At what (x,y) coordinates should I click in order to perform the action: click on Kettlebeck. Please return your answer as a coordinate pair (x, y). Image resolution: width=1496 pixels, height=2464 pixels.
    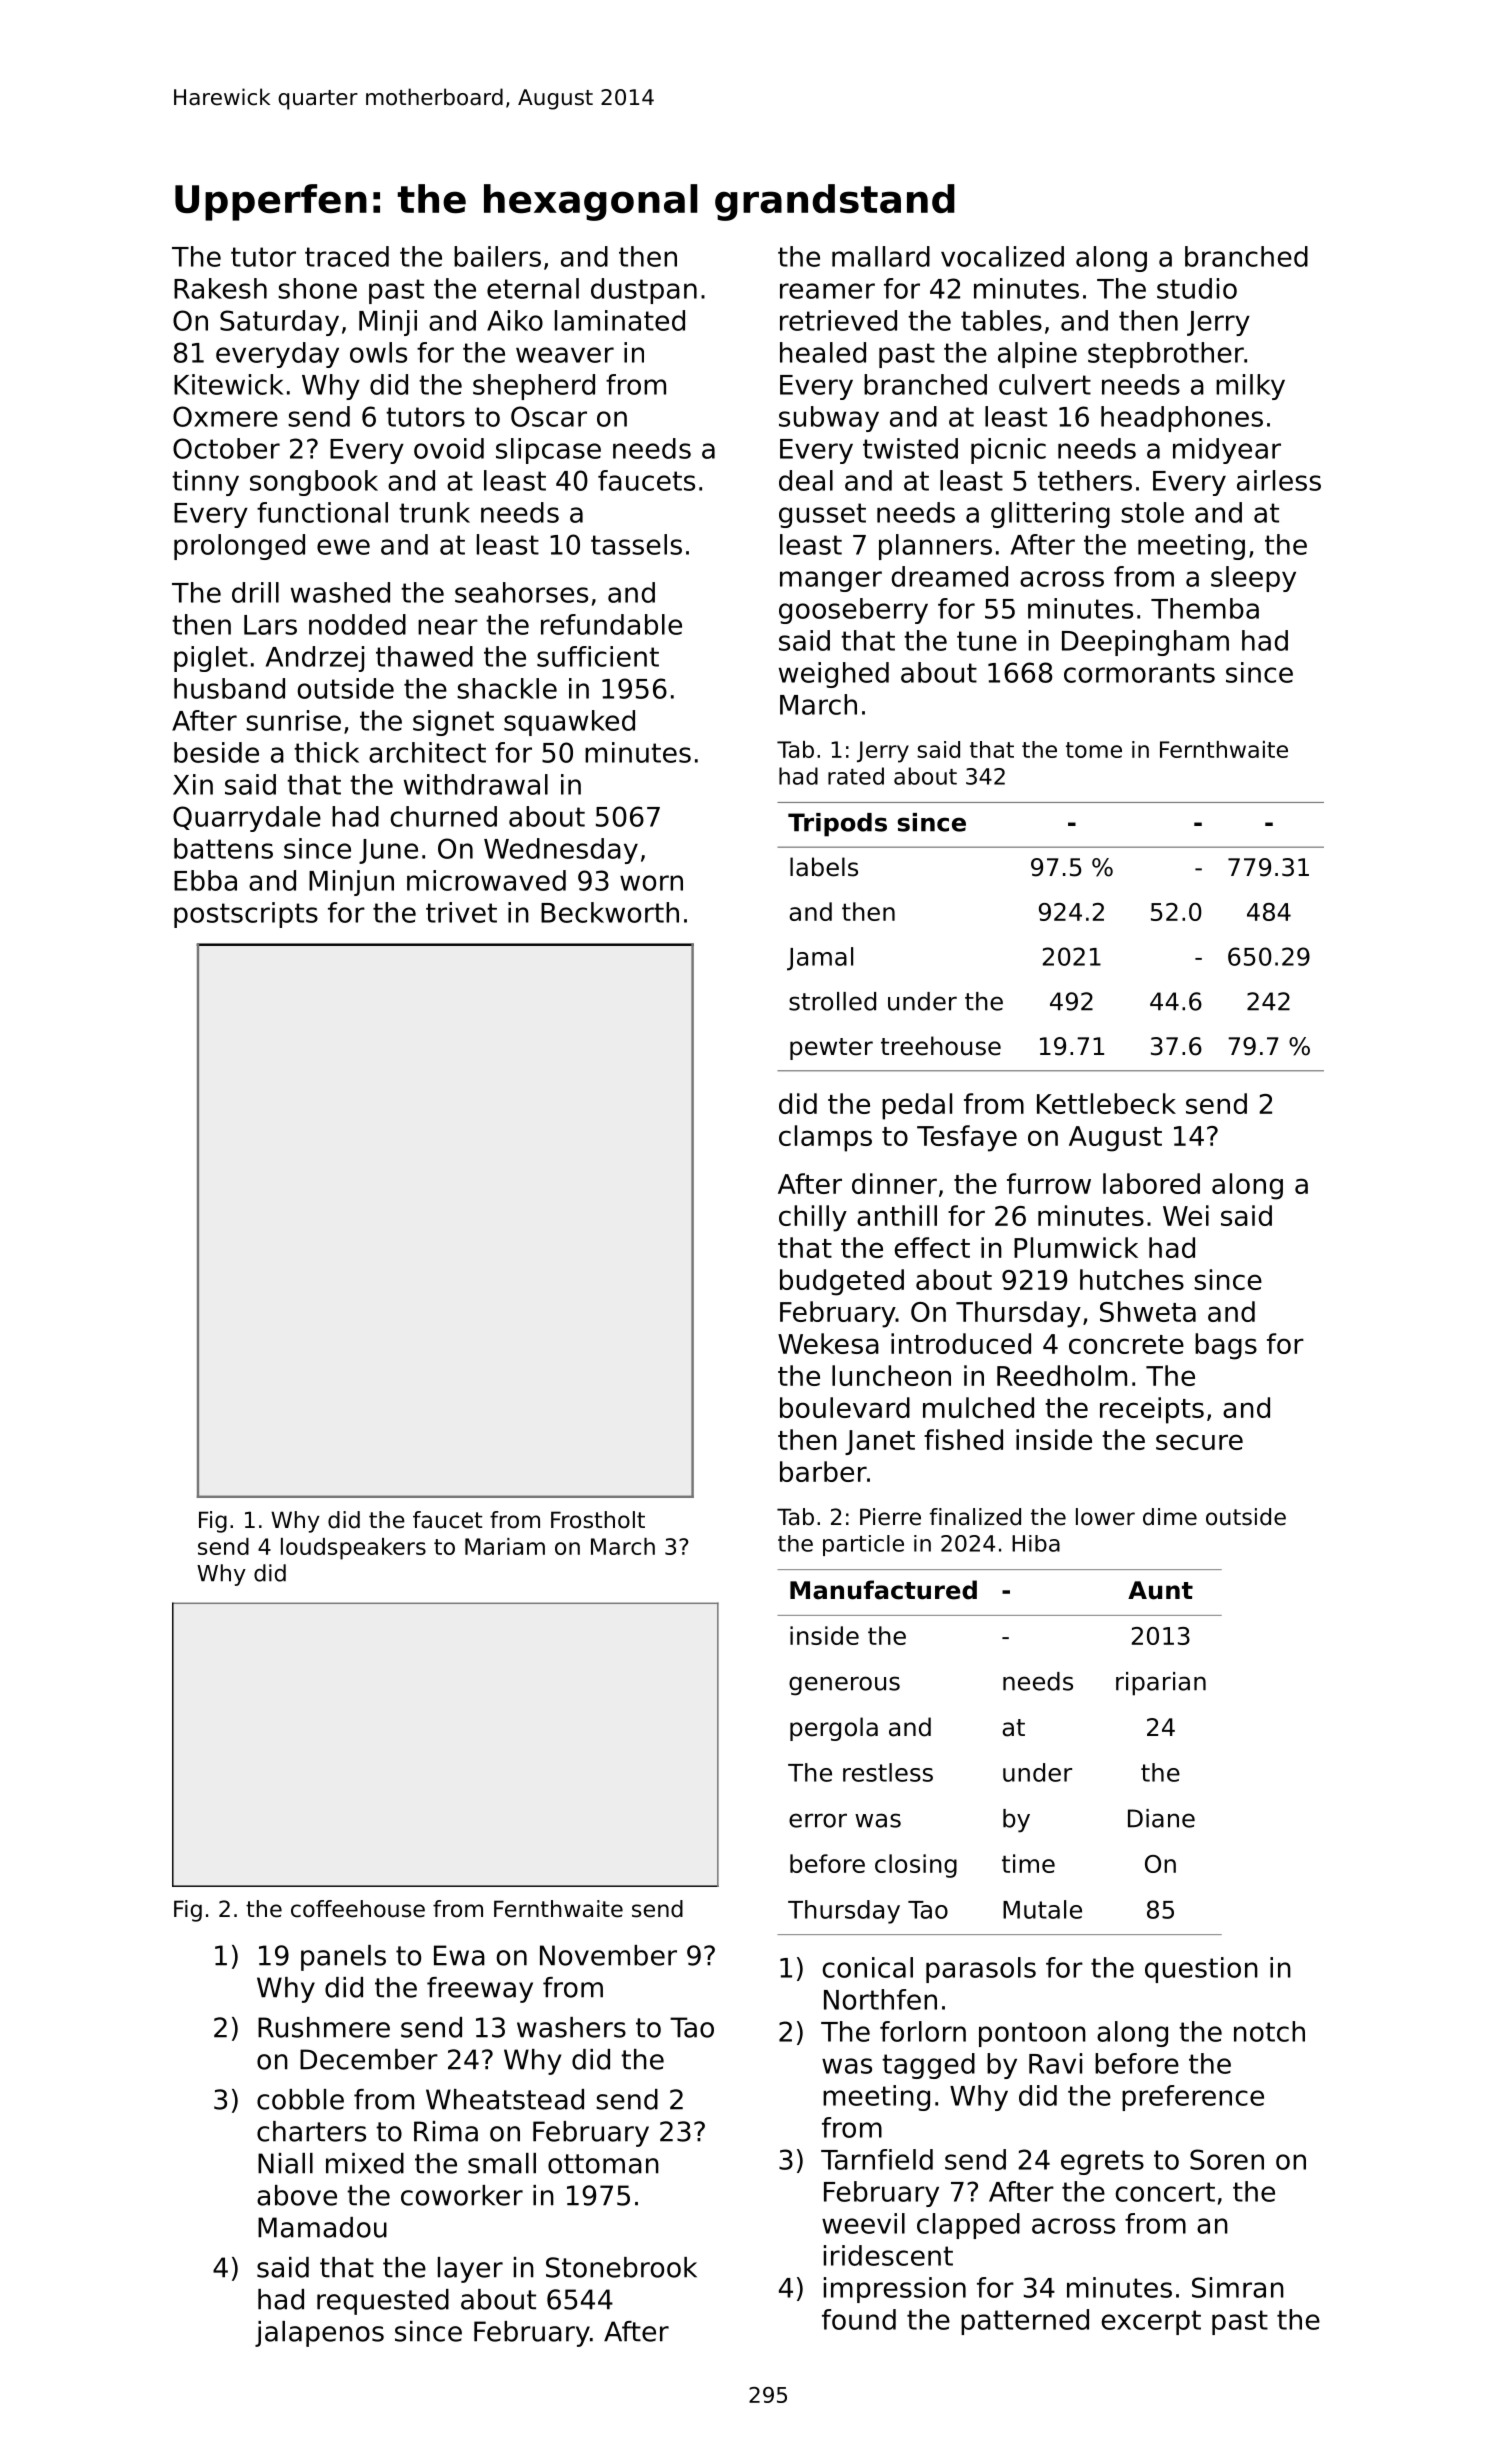
    Looking at the image, I should click on (1106, 1103).
